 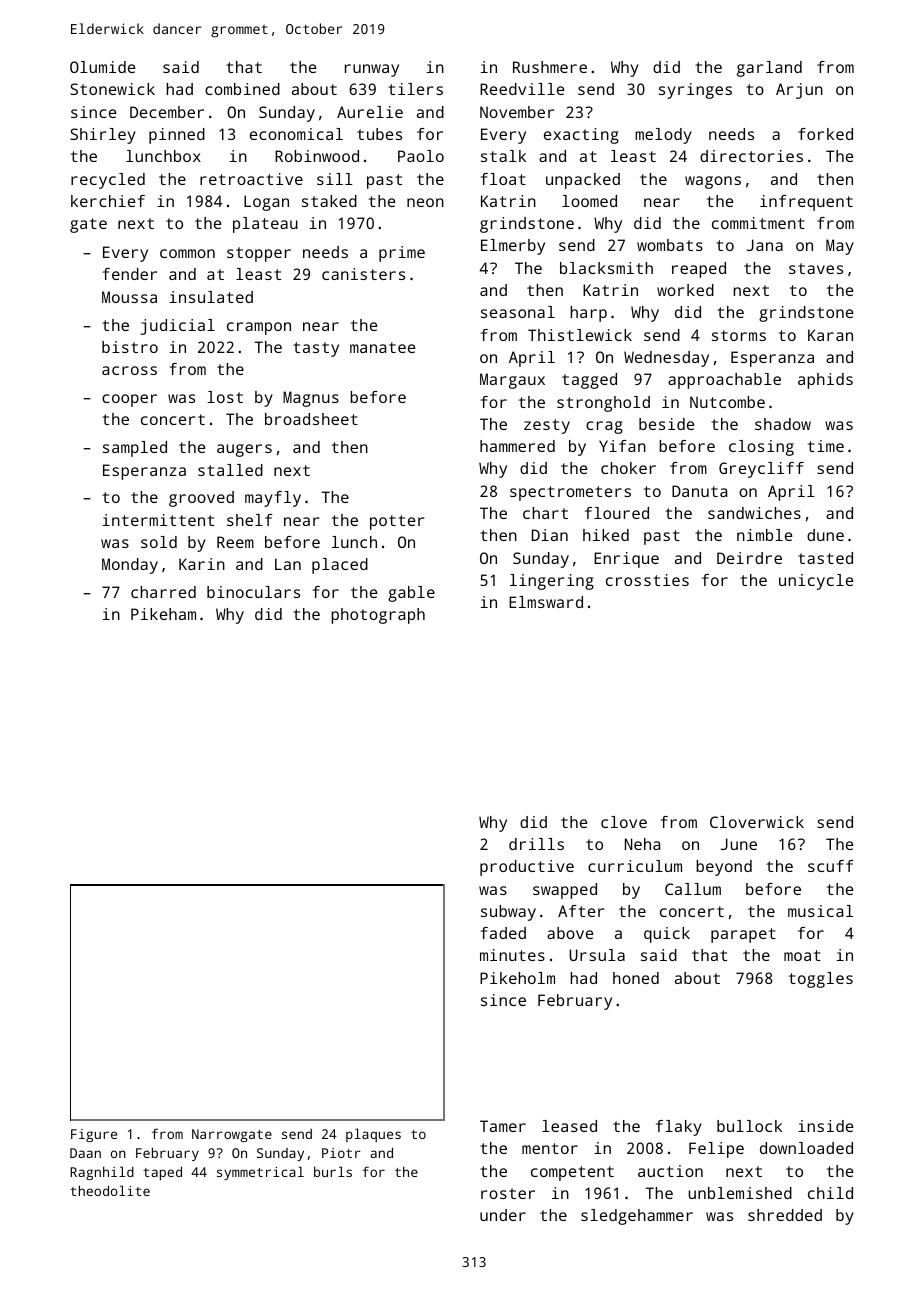 I want to click on mayfly, so click(x=273, y=499).
